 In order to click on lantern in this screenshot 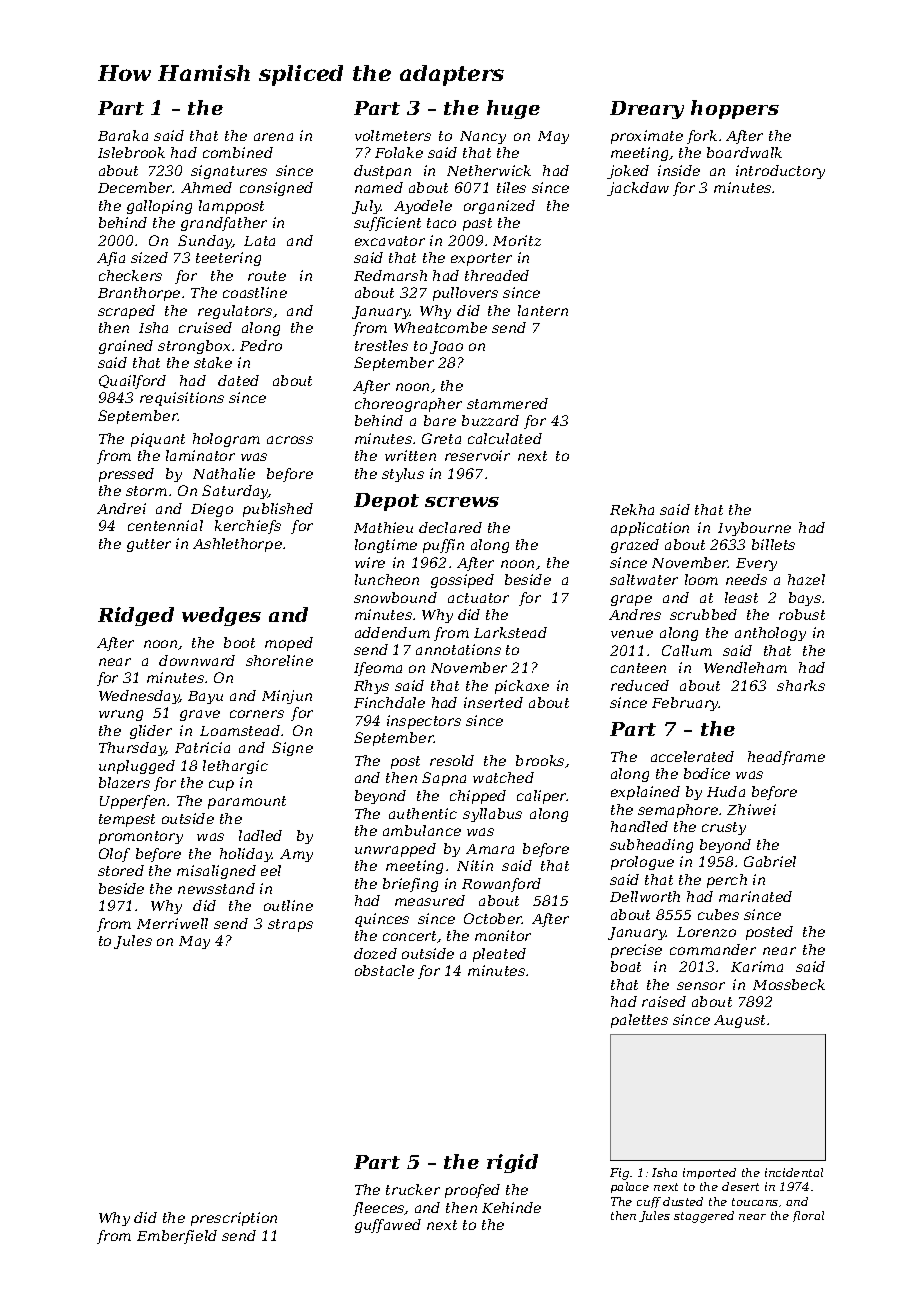, I will do `click(543, 310)`.
